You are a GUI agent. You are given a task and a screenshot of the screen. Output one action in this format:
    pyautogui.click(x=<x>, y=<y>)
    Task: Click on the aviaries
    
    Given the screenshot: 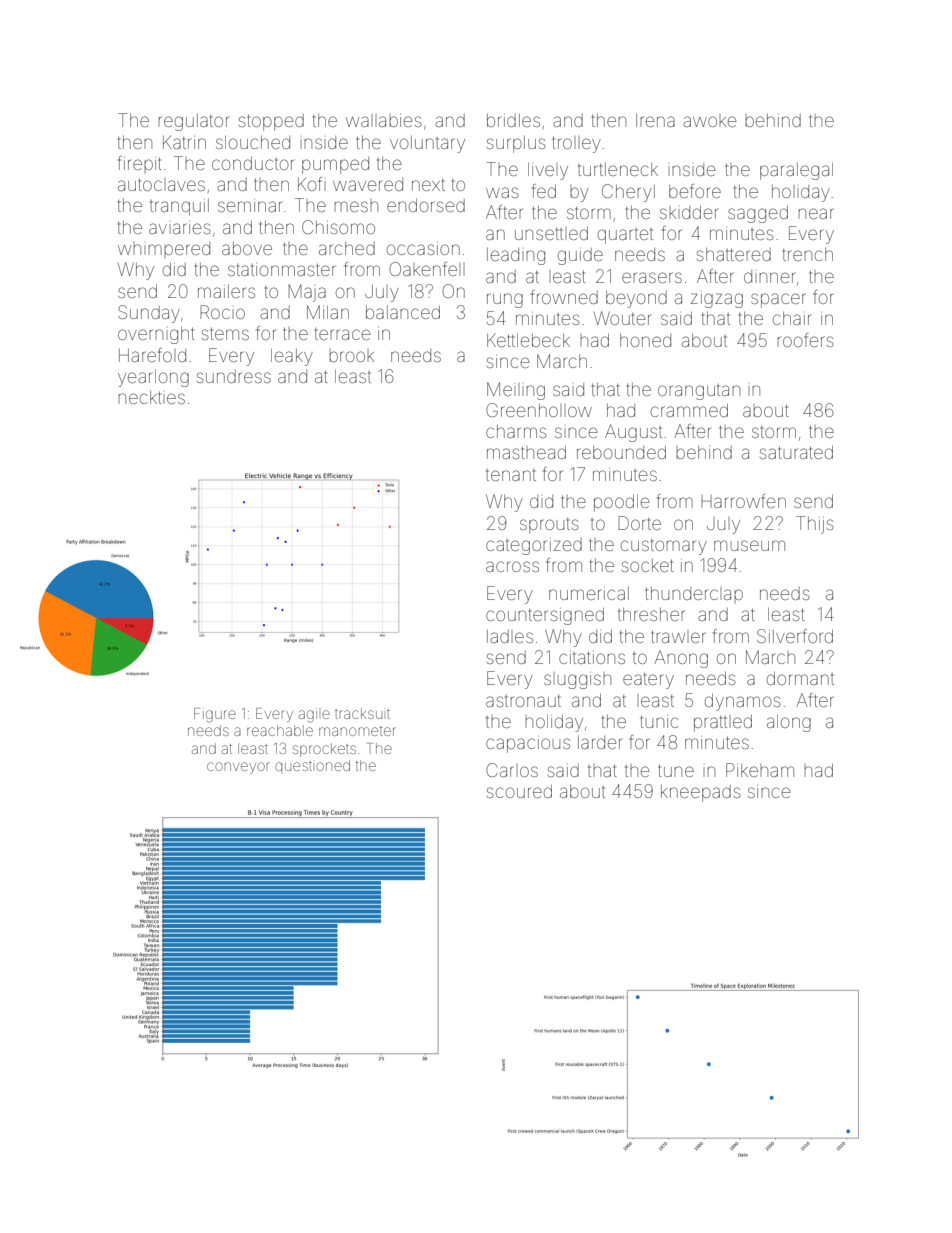 What is the action you would take?
    pyautogui.click(x=180, y=227)
